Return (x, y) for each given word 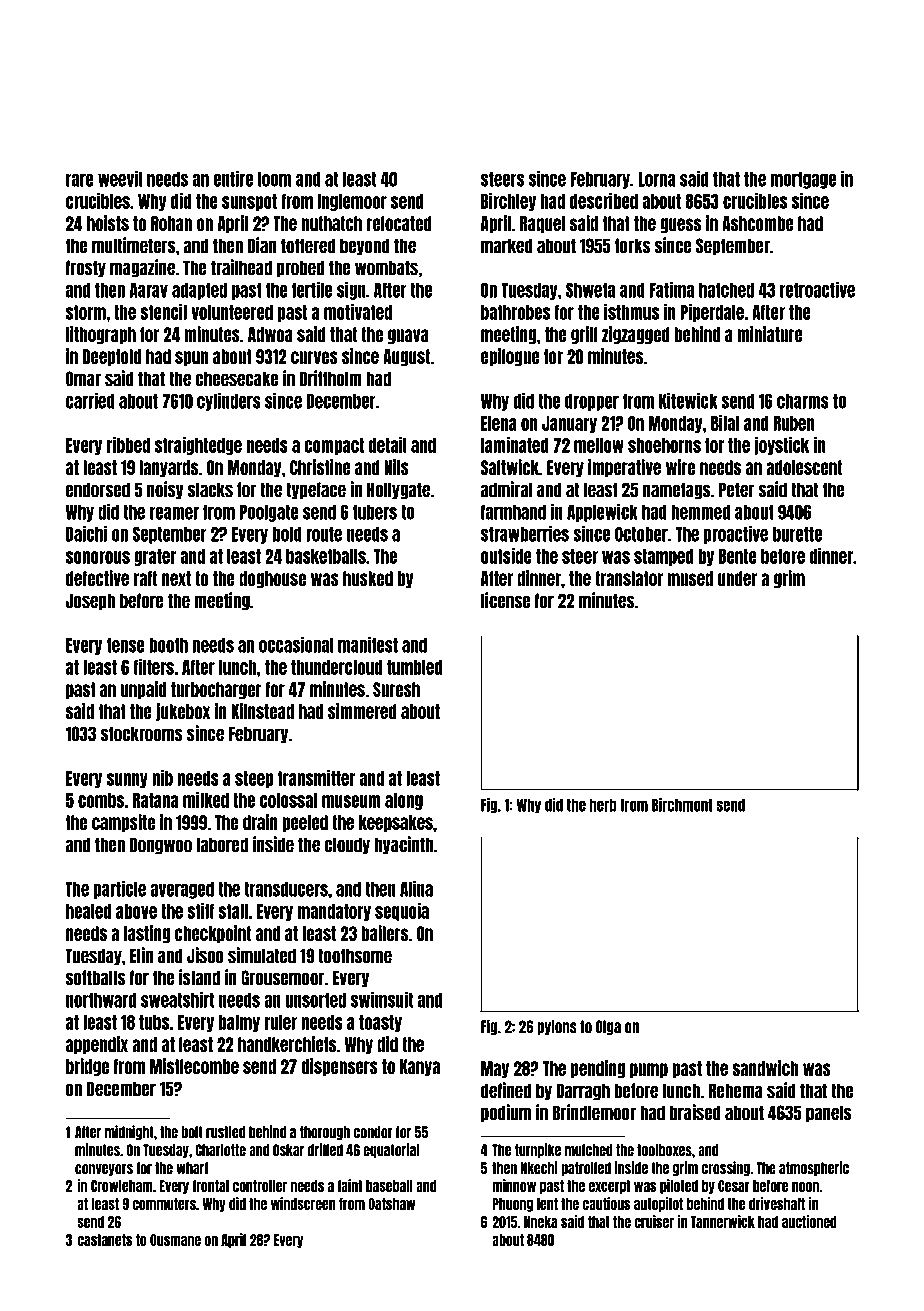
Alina (416, 889)
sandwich (765, 1068)
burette (797, 534)
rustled (225, 1132)
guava (408, 336)
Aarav (149, 290)
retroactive (817, 290)
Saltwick (510, 467)
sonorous (98, 557)
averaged (182, 890)
